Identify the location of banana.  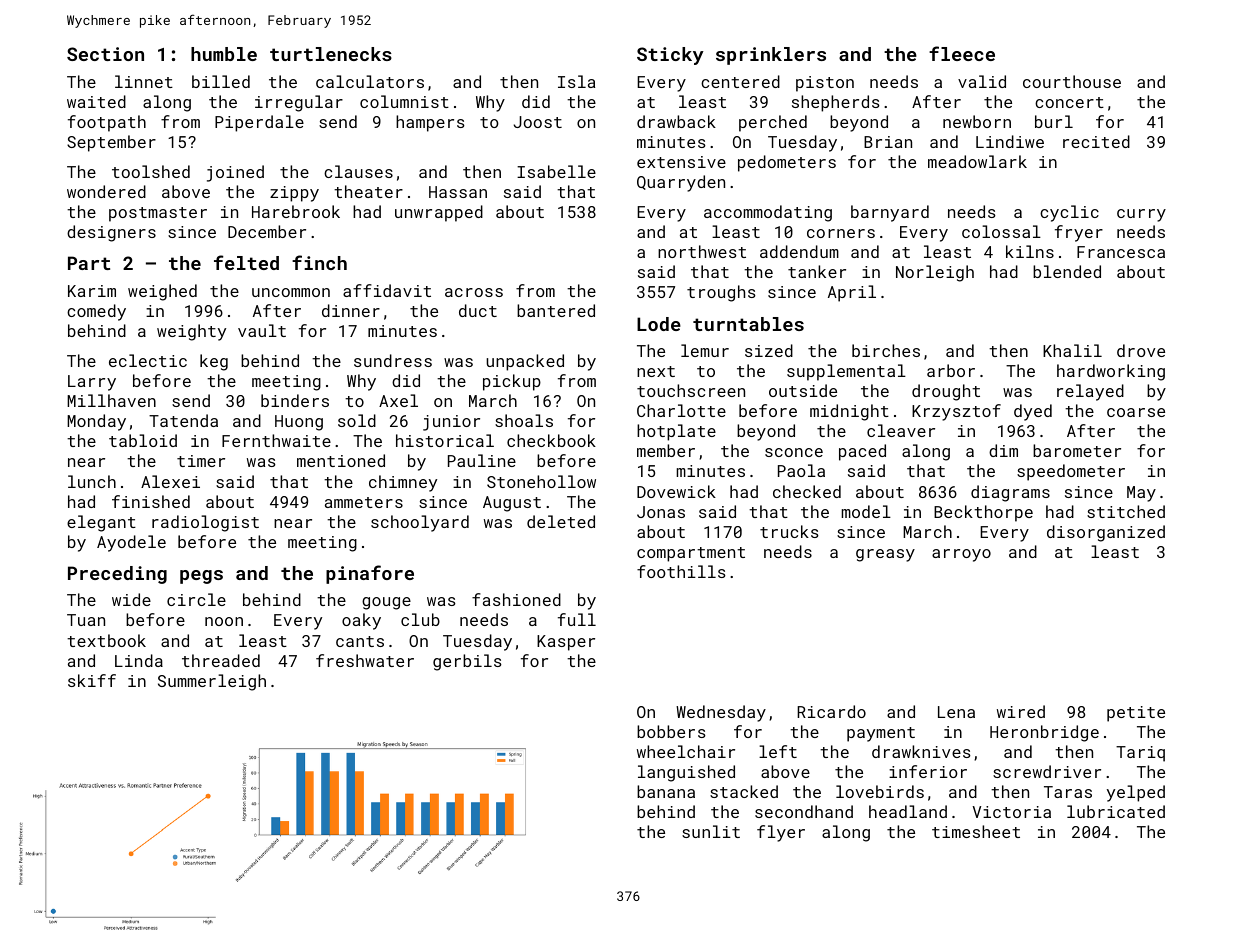
(666, 791).
